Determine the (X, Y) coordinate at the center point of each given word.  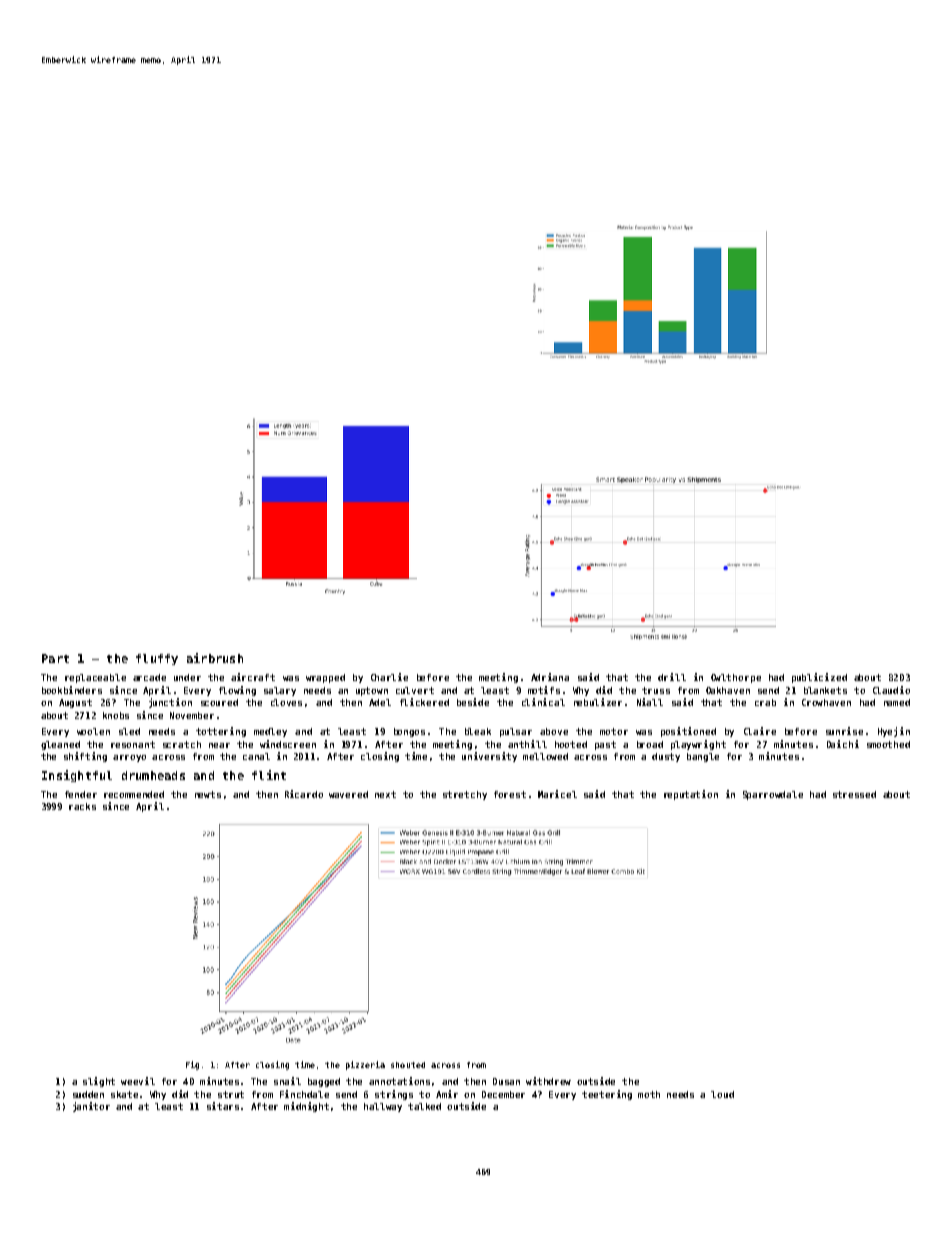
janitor (91, 1107)
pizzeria (365, 1065)
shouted (408, 1065)
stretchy (465, 795)
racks (82, 806)
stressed (854, 794)
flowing (237, 691)
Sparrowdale (773, 795)
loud (722, 1094)
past (605, 745)
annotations (399, 1081)
